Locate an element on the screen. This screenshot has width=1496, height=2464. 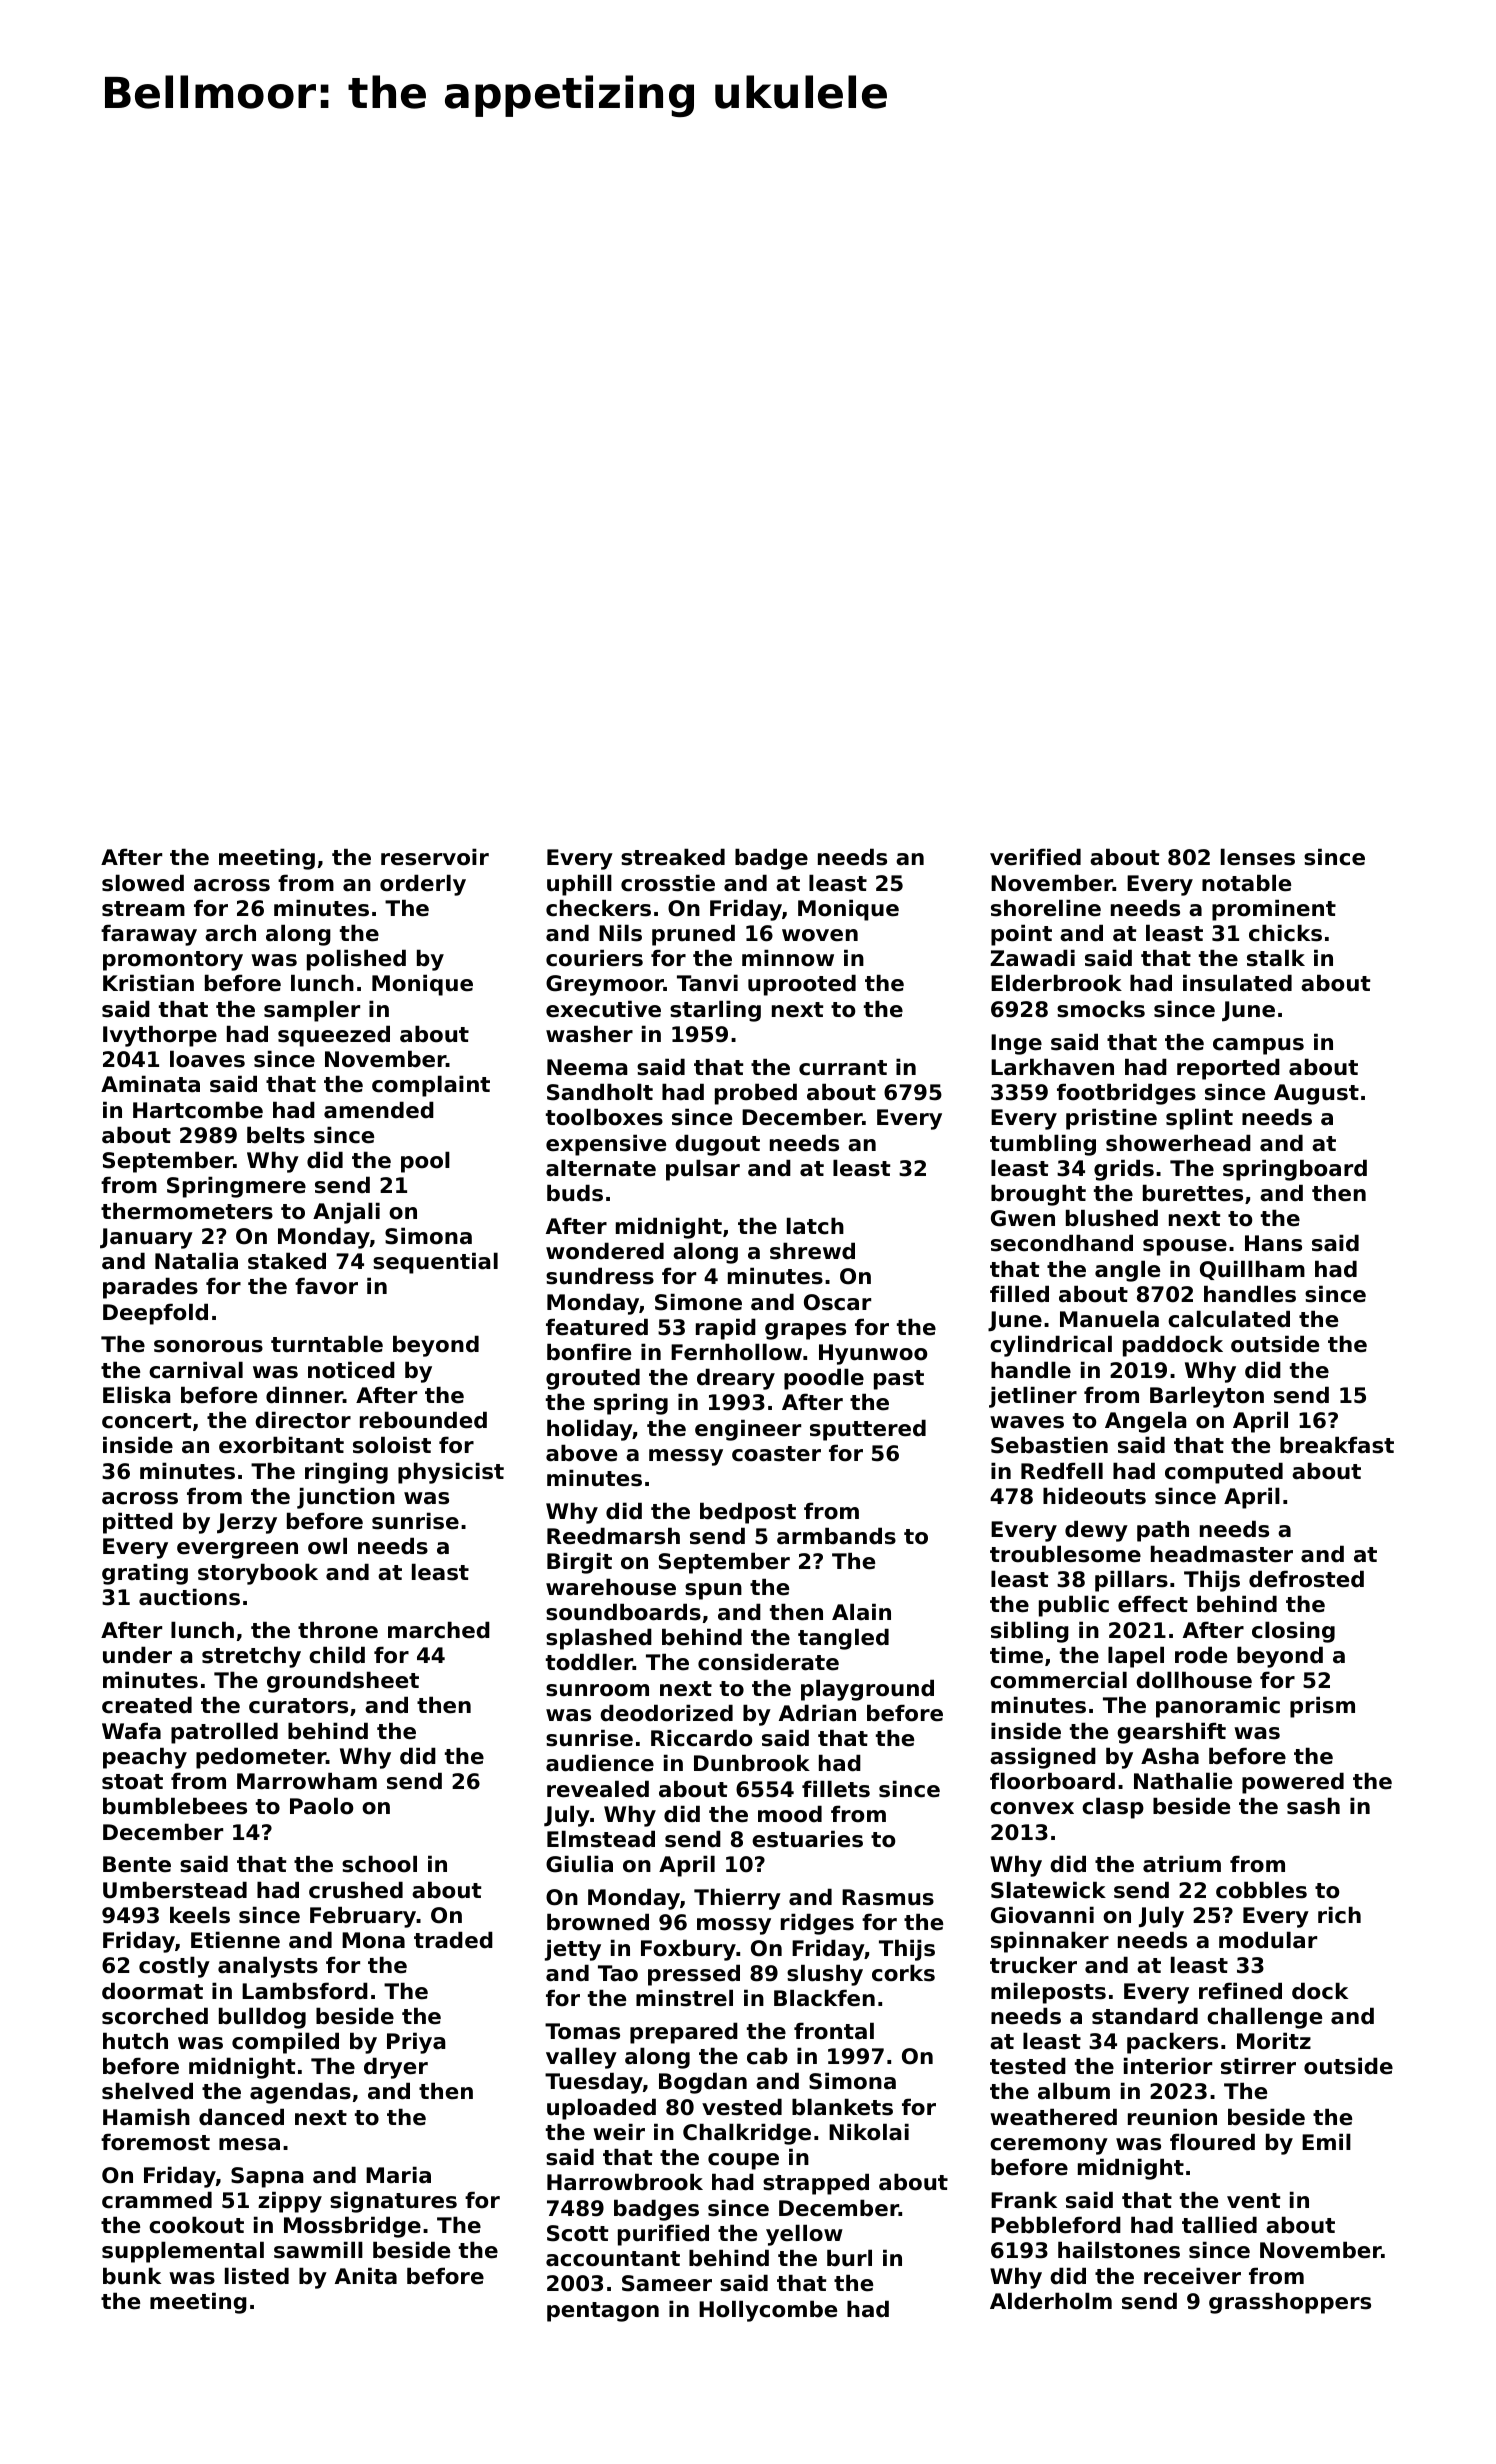
crushed is located at coordinates (356, 1890).
